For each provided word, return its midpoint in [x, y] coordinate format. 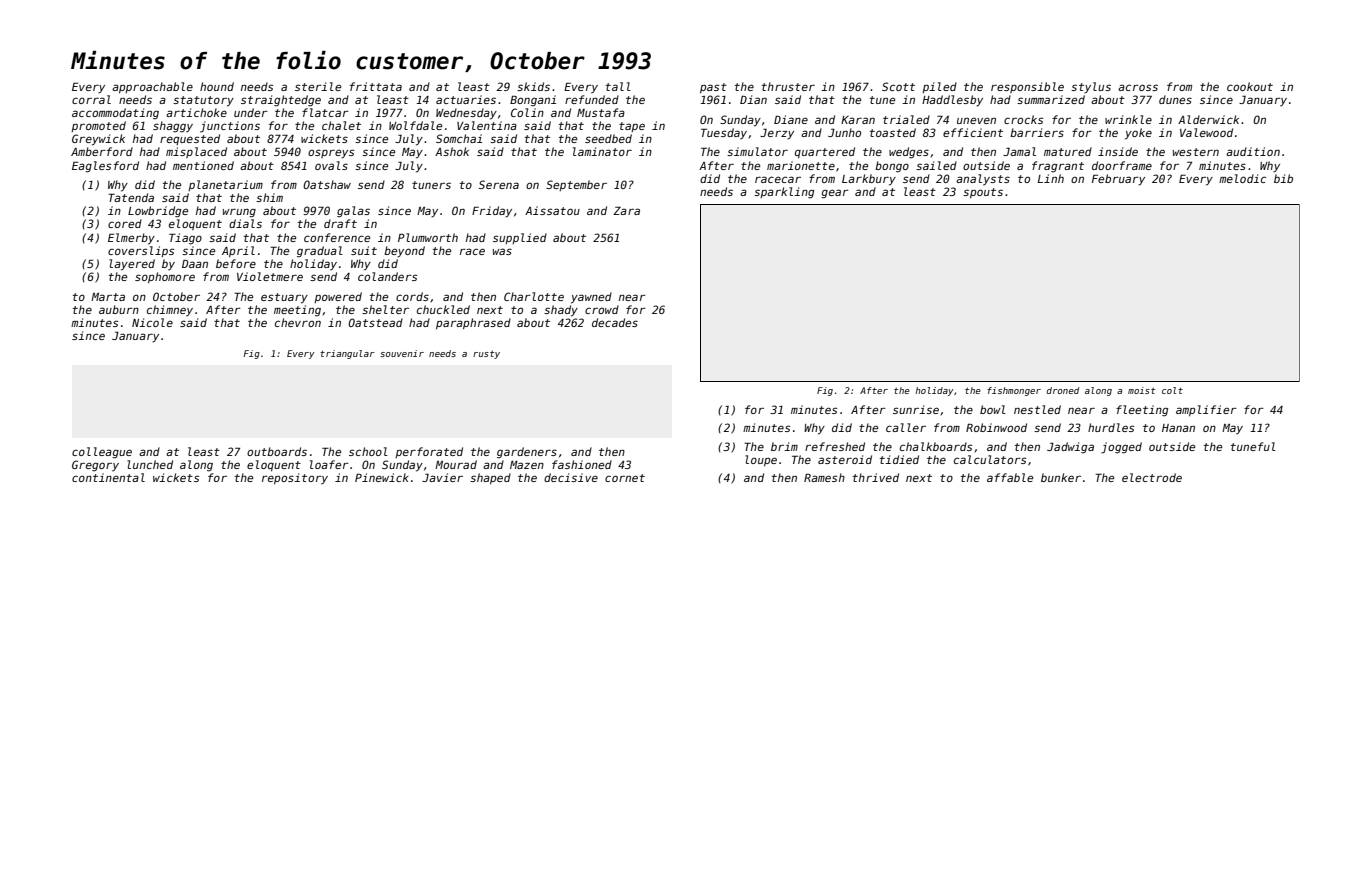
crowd [602, 309]
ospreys [331, 154]
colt [1172, 390]
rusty [486, 354]
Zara [626, 210]
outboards [277, 451]
